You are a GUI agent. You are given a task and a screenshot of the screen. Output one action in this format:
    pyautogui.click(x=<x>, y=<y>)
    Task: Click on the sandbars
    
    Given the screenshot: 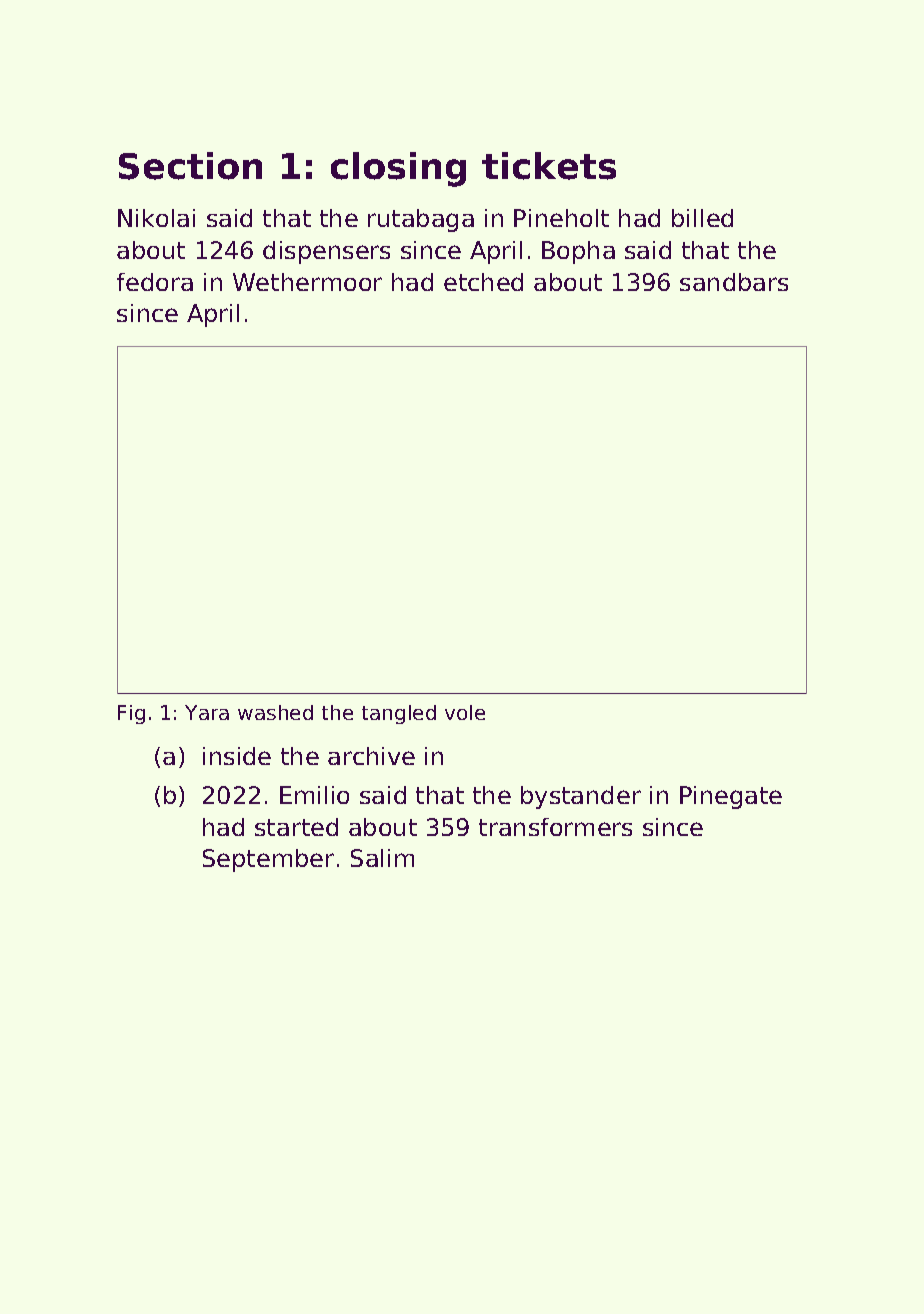 What is the action you would take?
    pyautogui.click(x=734, y=282)
